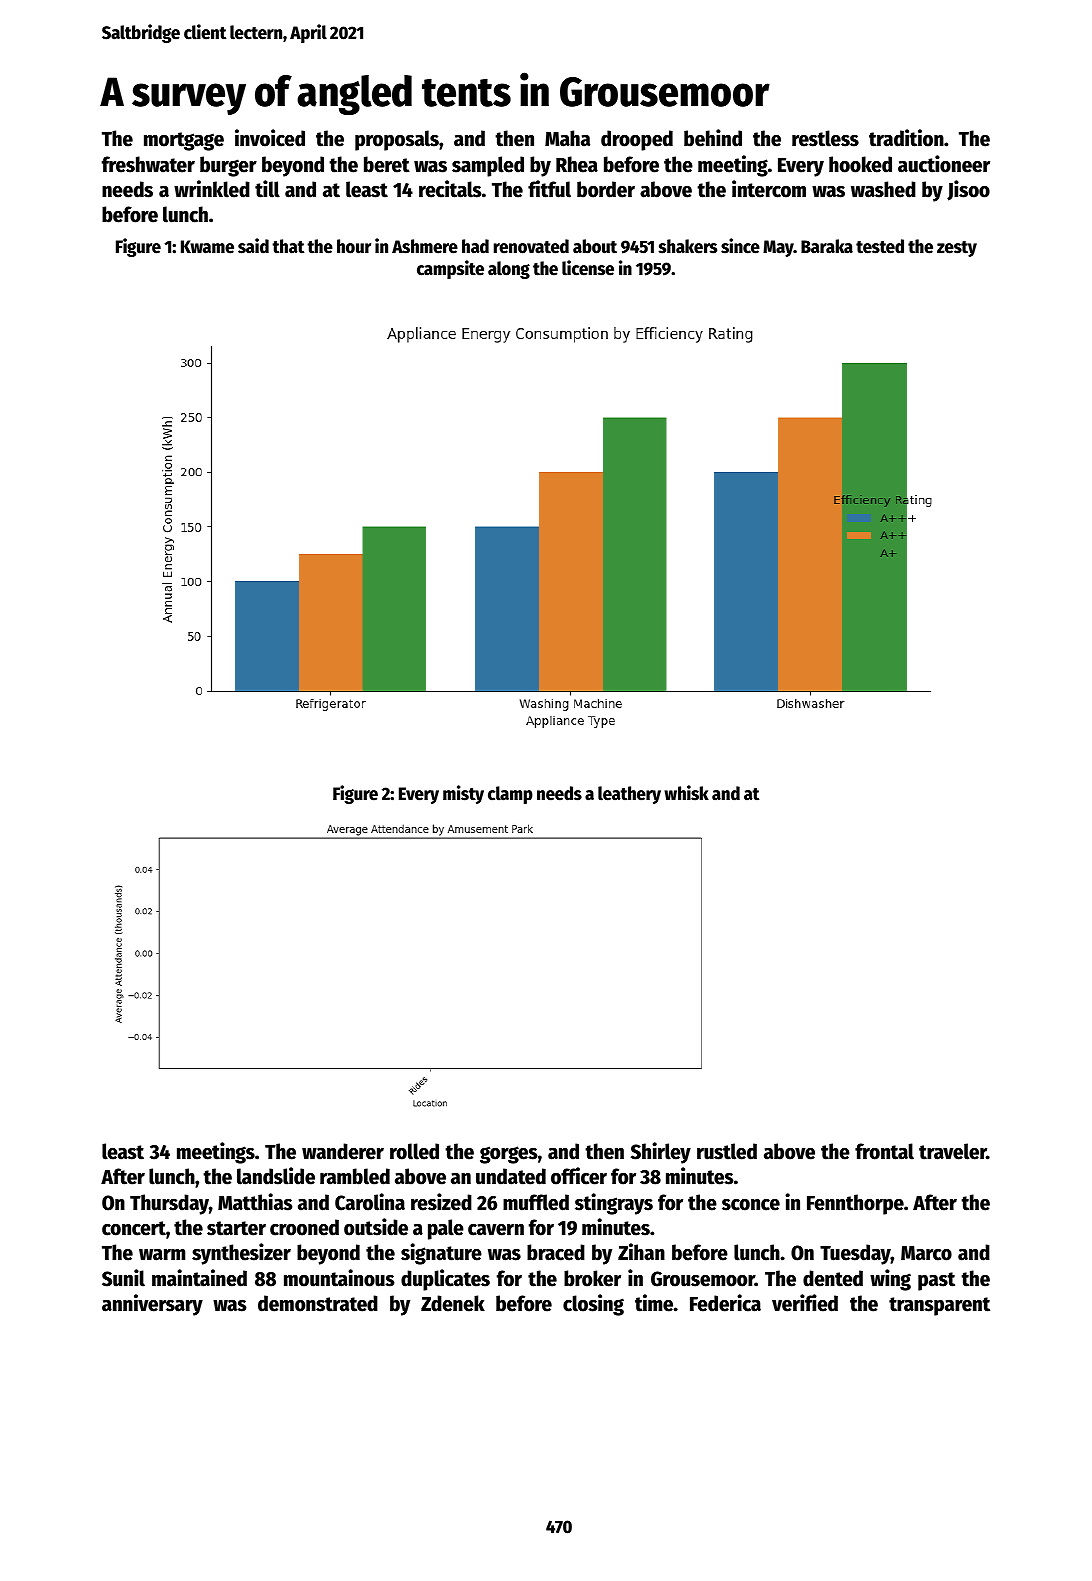 The width and height of the screenshot is (1092, 1581). Describe the element at coordinates (592, 1278) in the screenshot. I see `broker` at that location.
